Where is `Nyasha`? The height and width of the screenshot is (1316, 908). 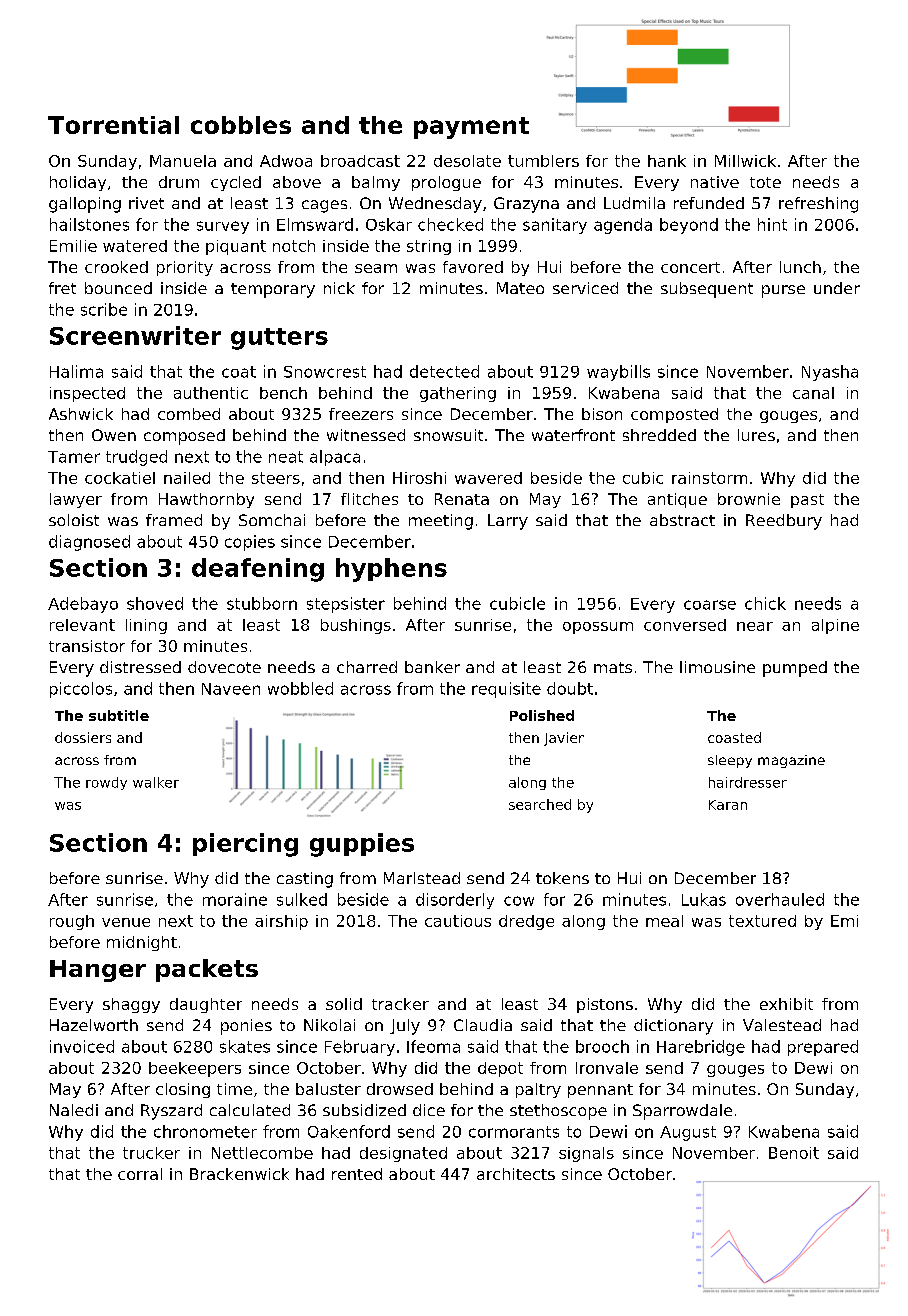 Nyasha is located at coordinates (830, 373).
